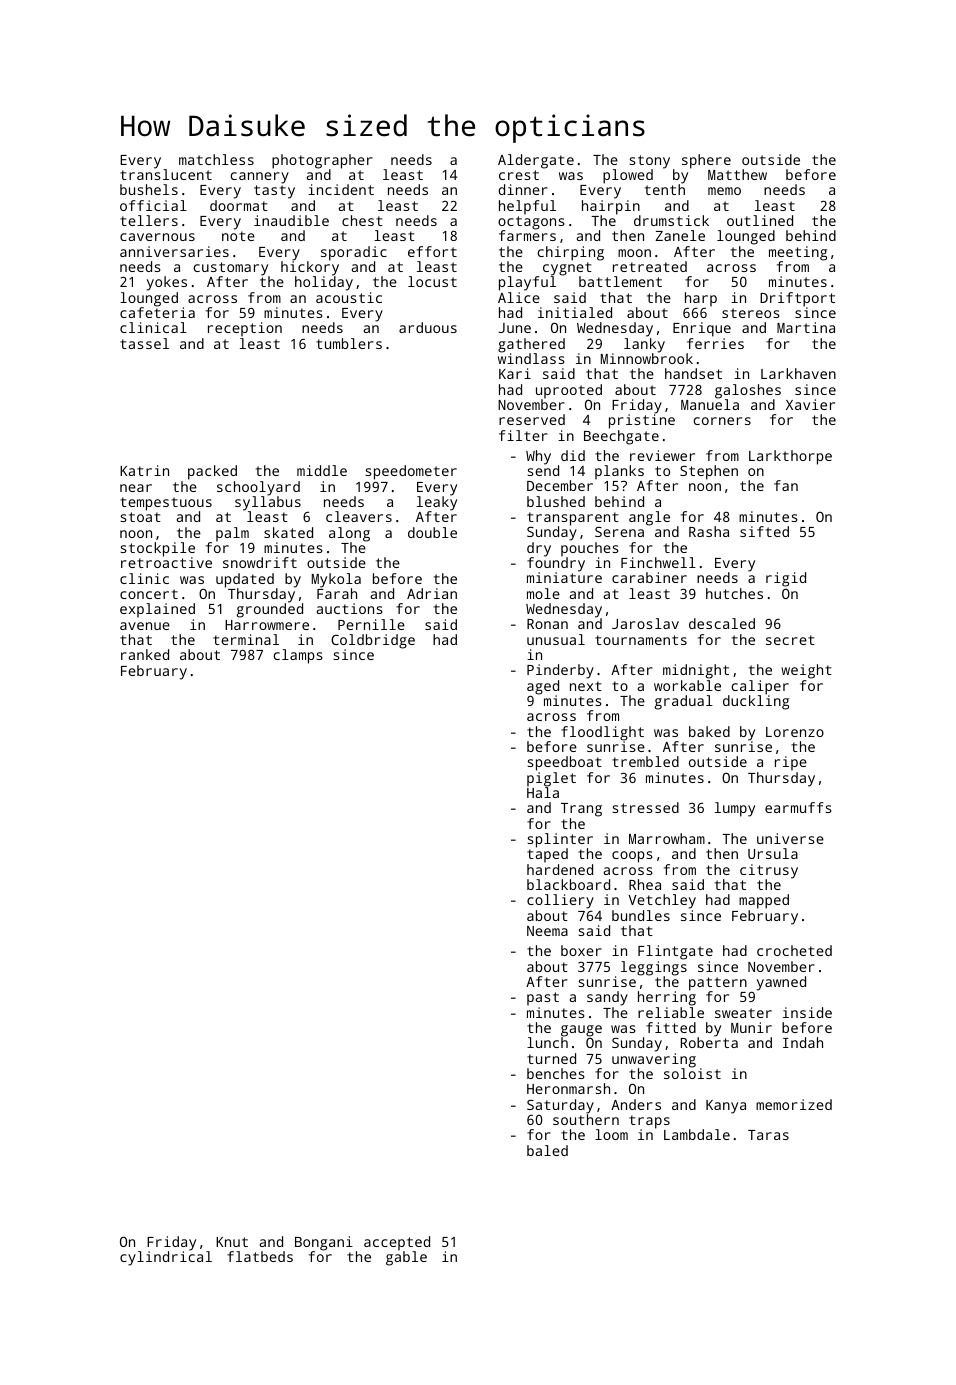  What do you see at coordinates (260, 1256) in the screenshot?
I see `flatbeds` at bounding box center [260, 1256].
